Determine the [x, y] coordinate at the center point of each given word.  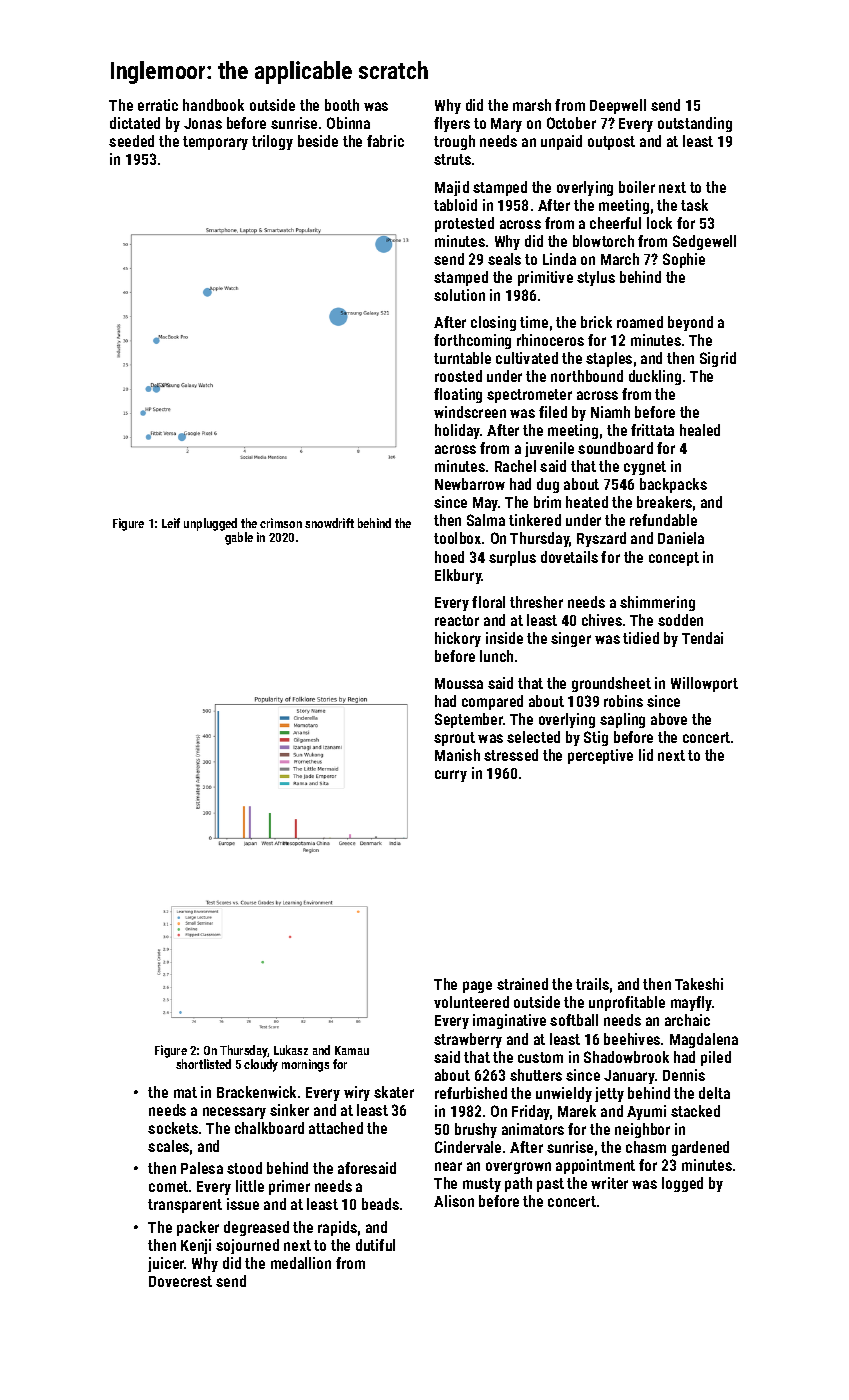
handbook [213, 105]
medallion [301, 1263]
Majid [452, 188]
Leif [171, 523]
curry [451, 776]
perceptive [600, 756]
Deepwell [618, 106]
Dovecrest [180, 1281]
